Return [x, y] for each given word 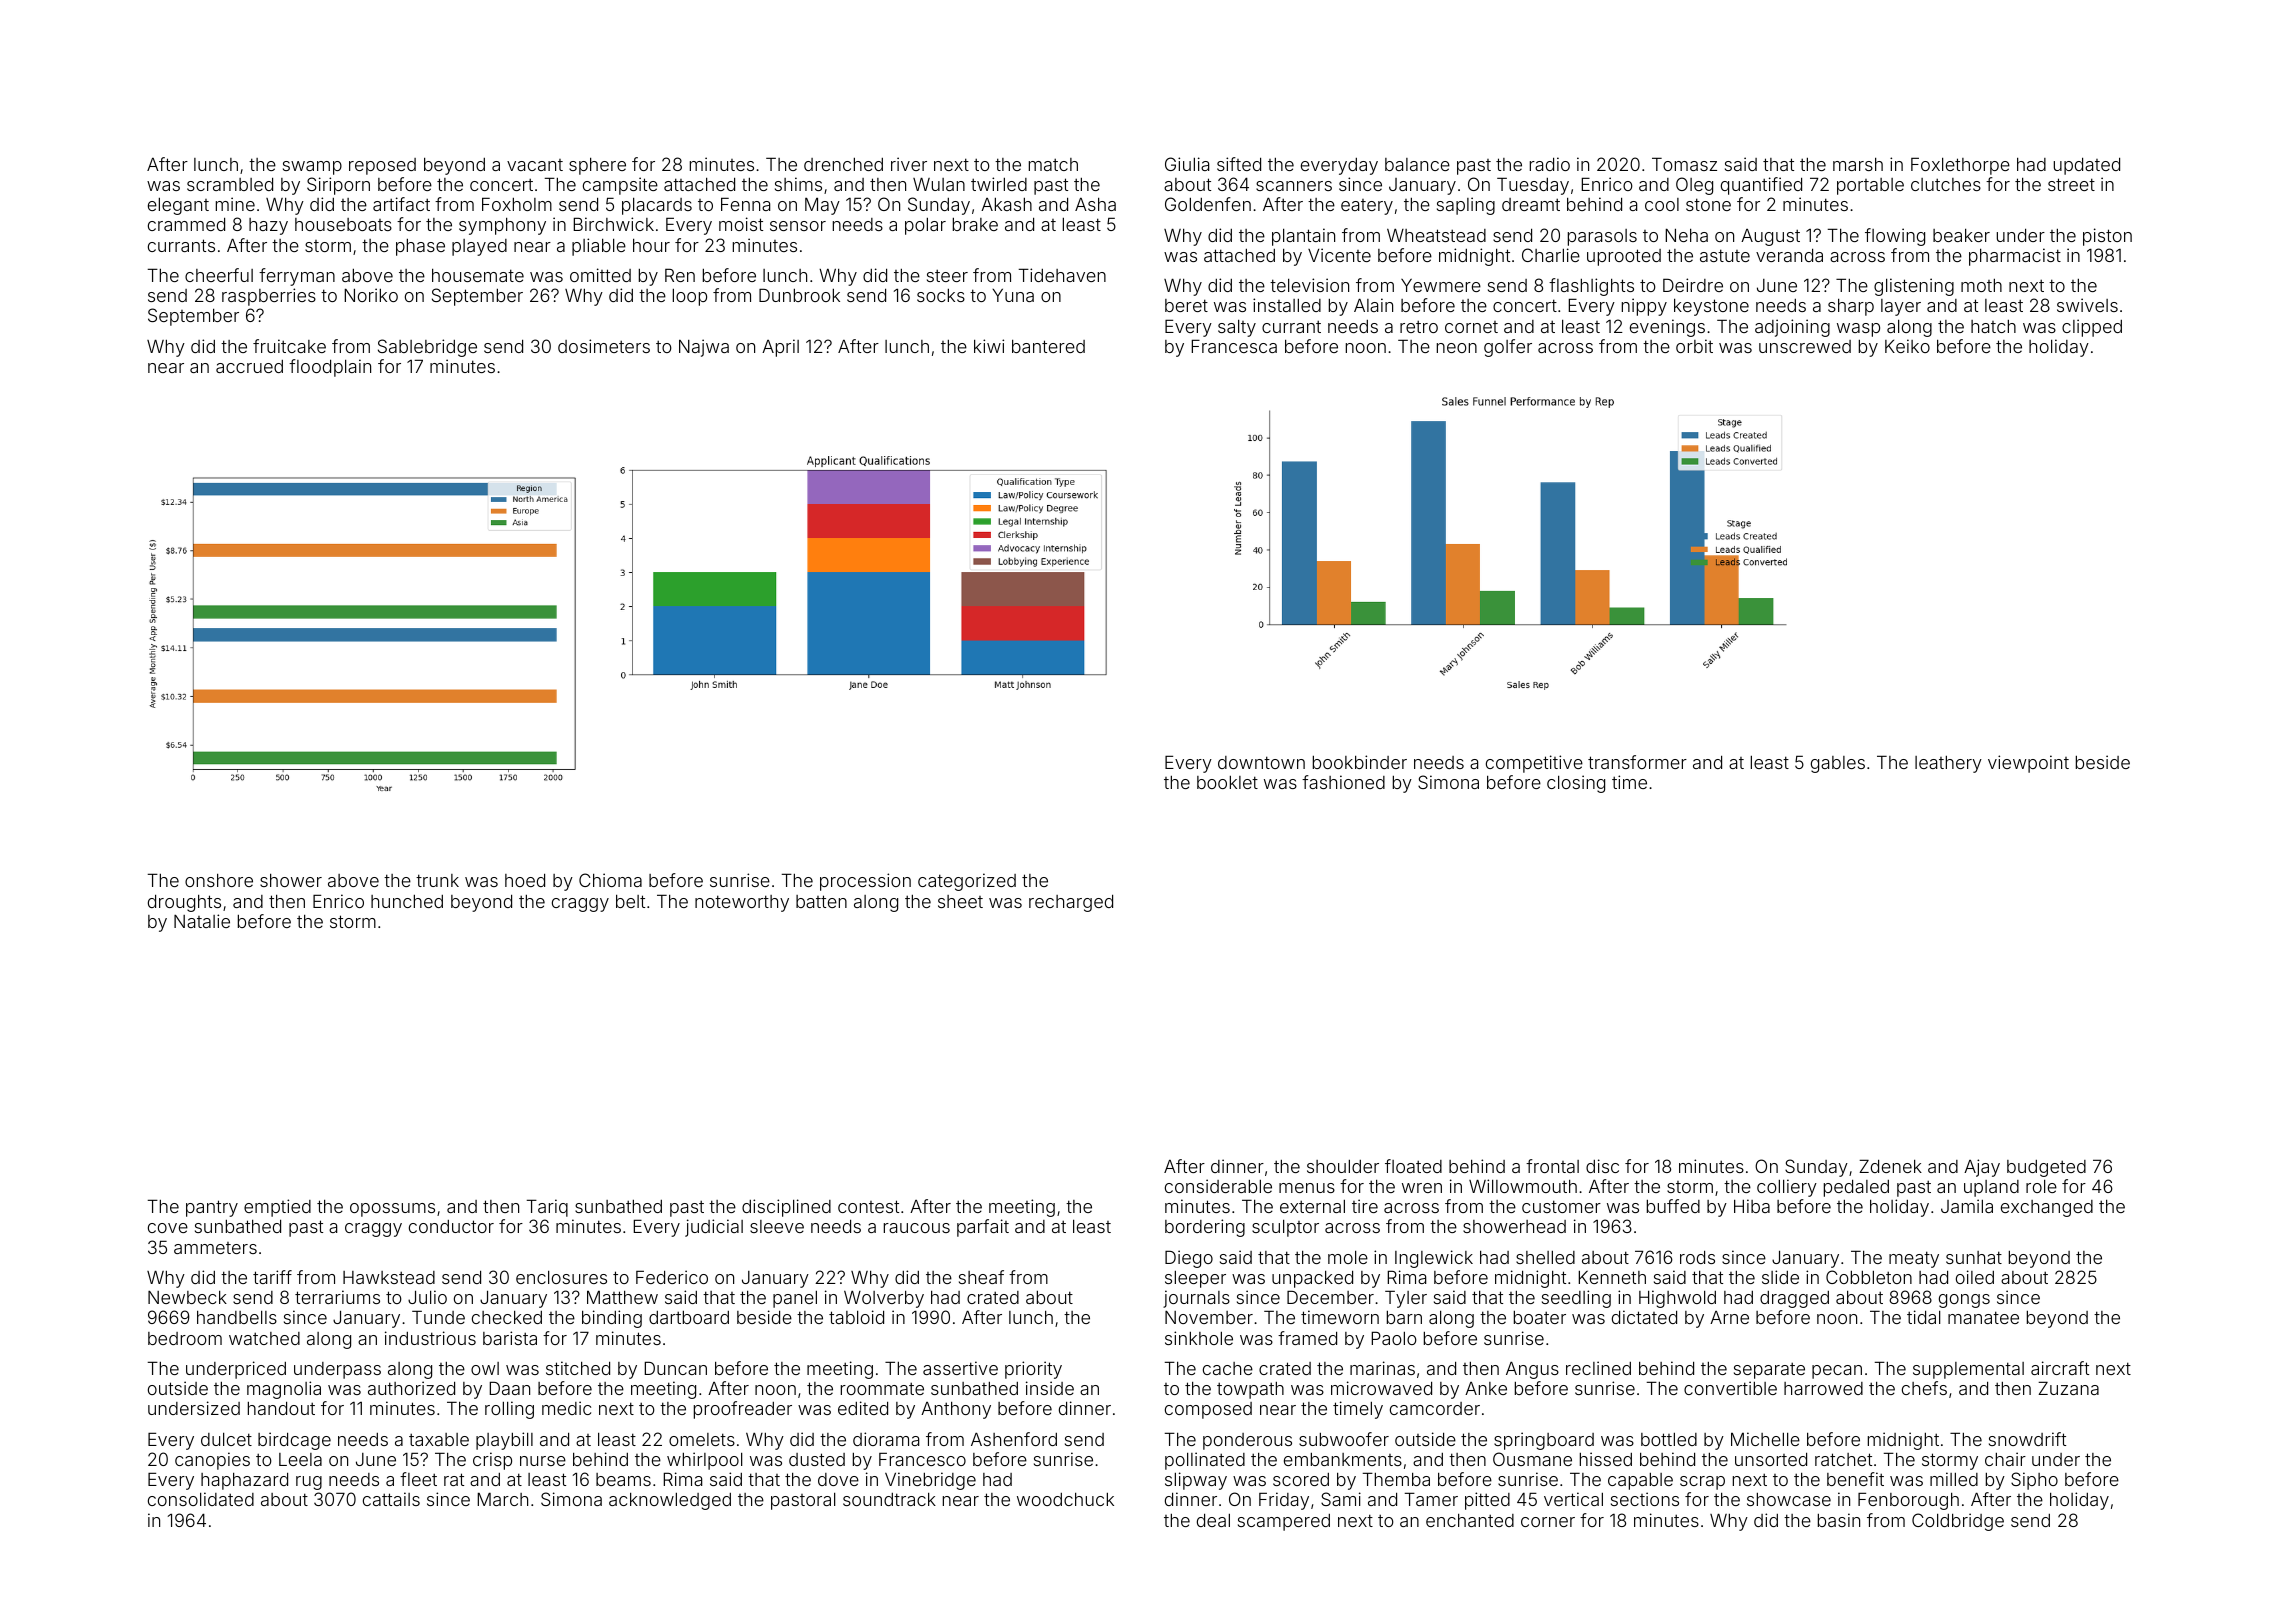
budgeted [2046, 1168]
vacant [535, 165]
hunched [407, 901]
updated [2087, 166]
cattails [391, 1499]
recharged [1071, 903]
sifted [1239, 164]
